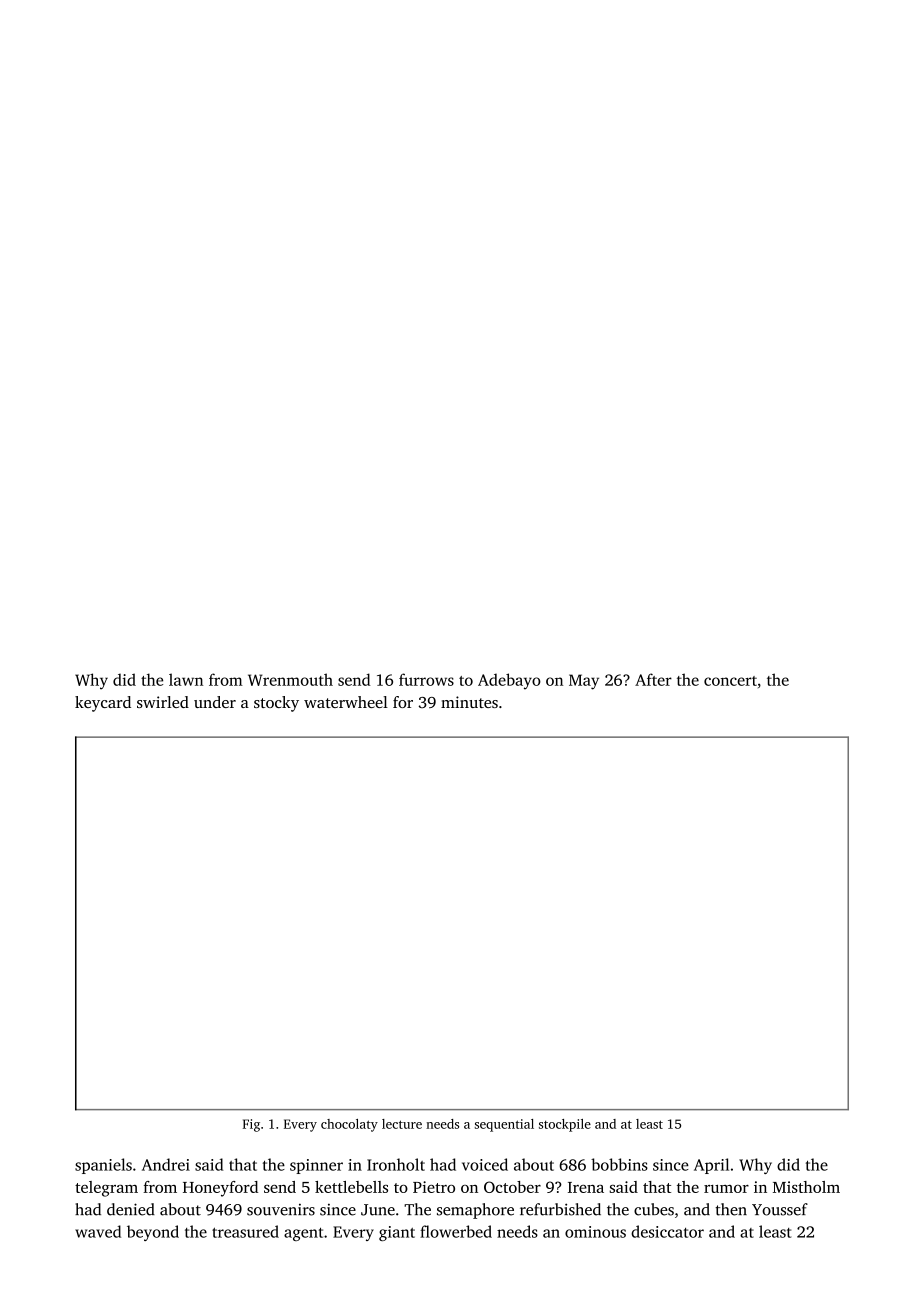 Image resolution: width=924 pixels, height=1308 pixels. What do you see at coordinates (584, 682) in the image?
I see `May` at bounding box center [584, 682].
